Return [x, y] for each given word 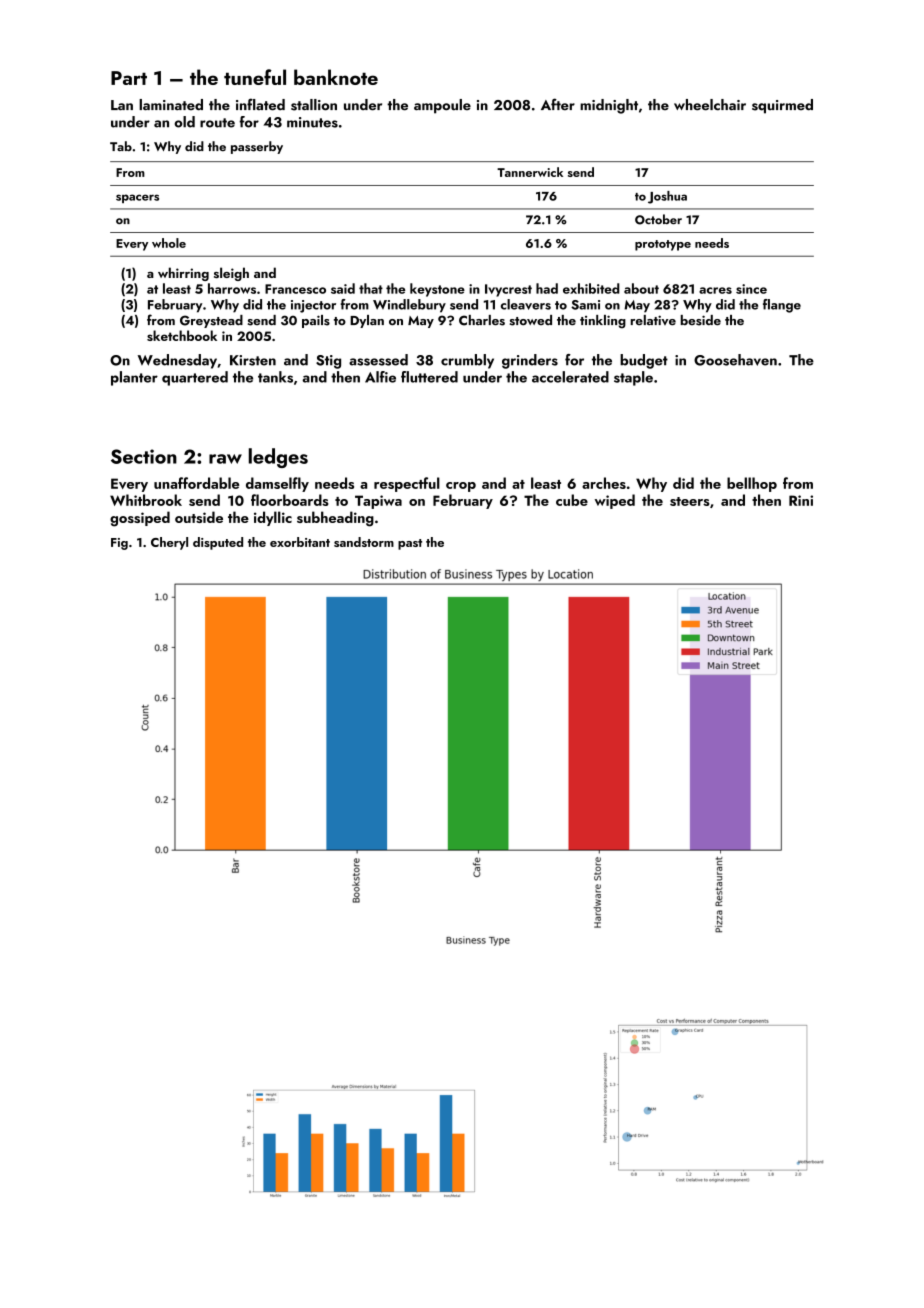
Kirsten [253, 360]
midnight [609, 106]
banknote [336, 77]
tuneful [255, 77]
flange [782, 306]
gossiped [140, 519]
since [751, 289]
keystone [437, 290]
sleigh [231, 274]
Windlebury [409, 306]
